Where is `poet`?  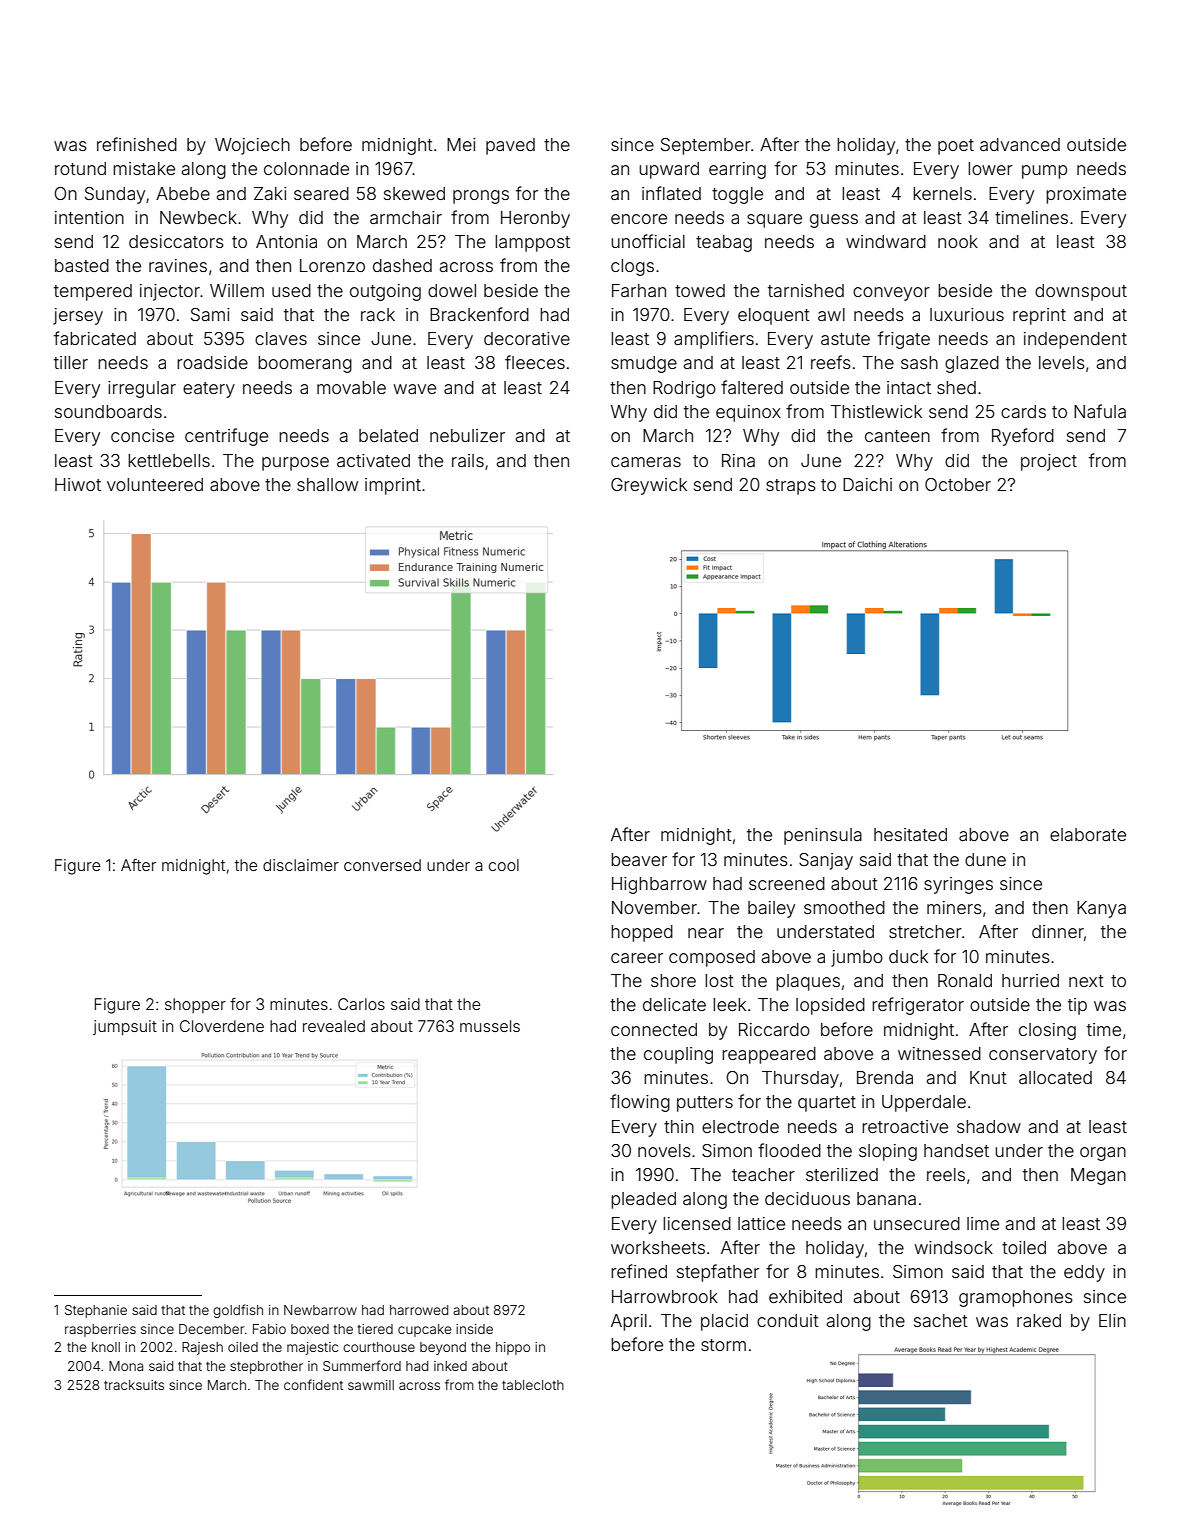 poet is located at coordinates (956, 147).
